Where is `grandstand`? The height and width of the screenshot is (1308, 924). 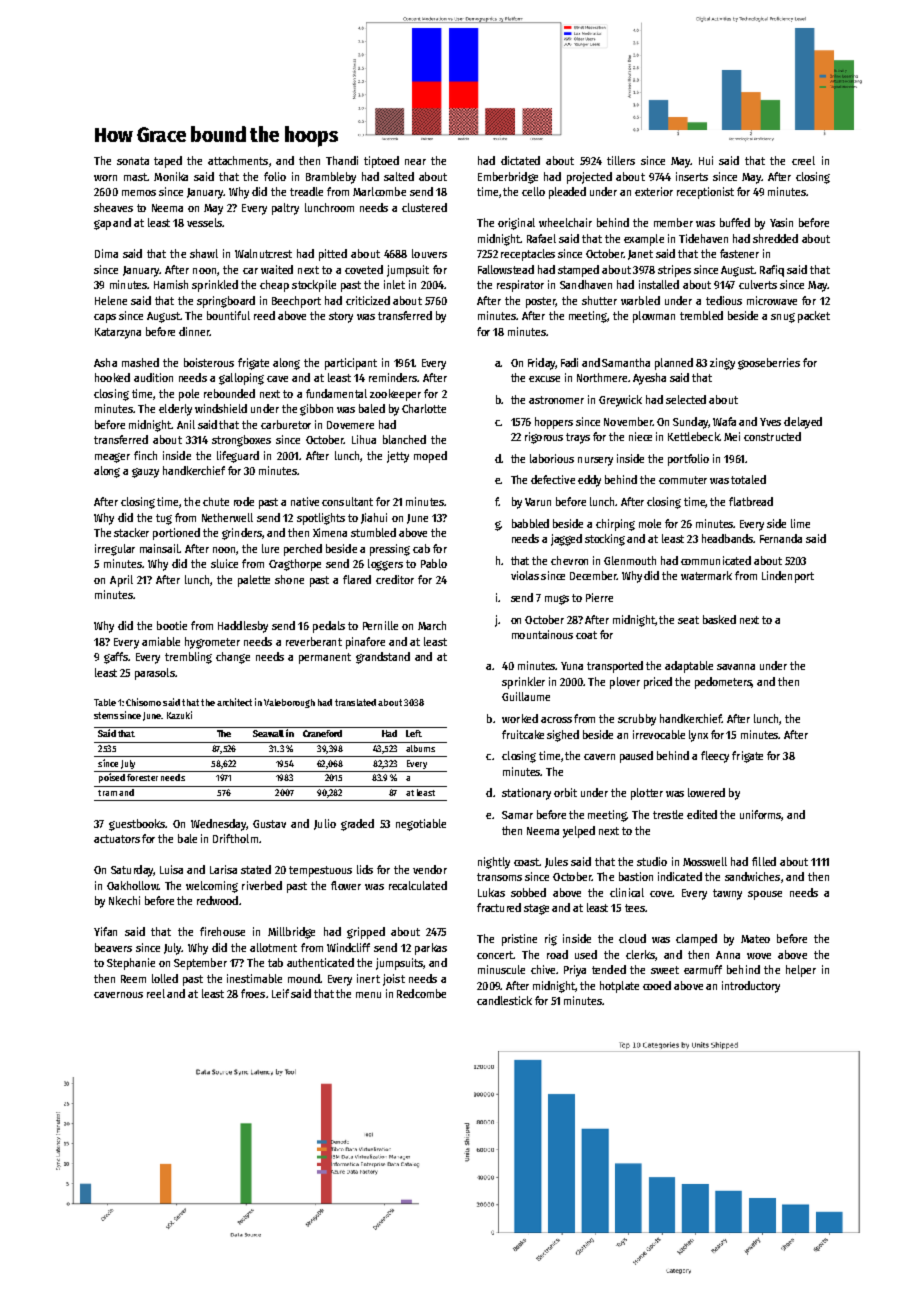 grandstand is located at coordinates (383, 658).
